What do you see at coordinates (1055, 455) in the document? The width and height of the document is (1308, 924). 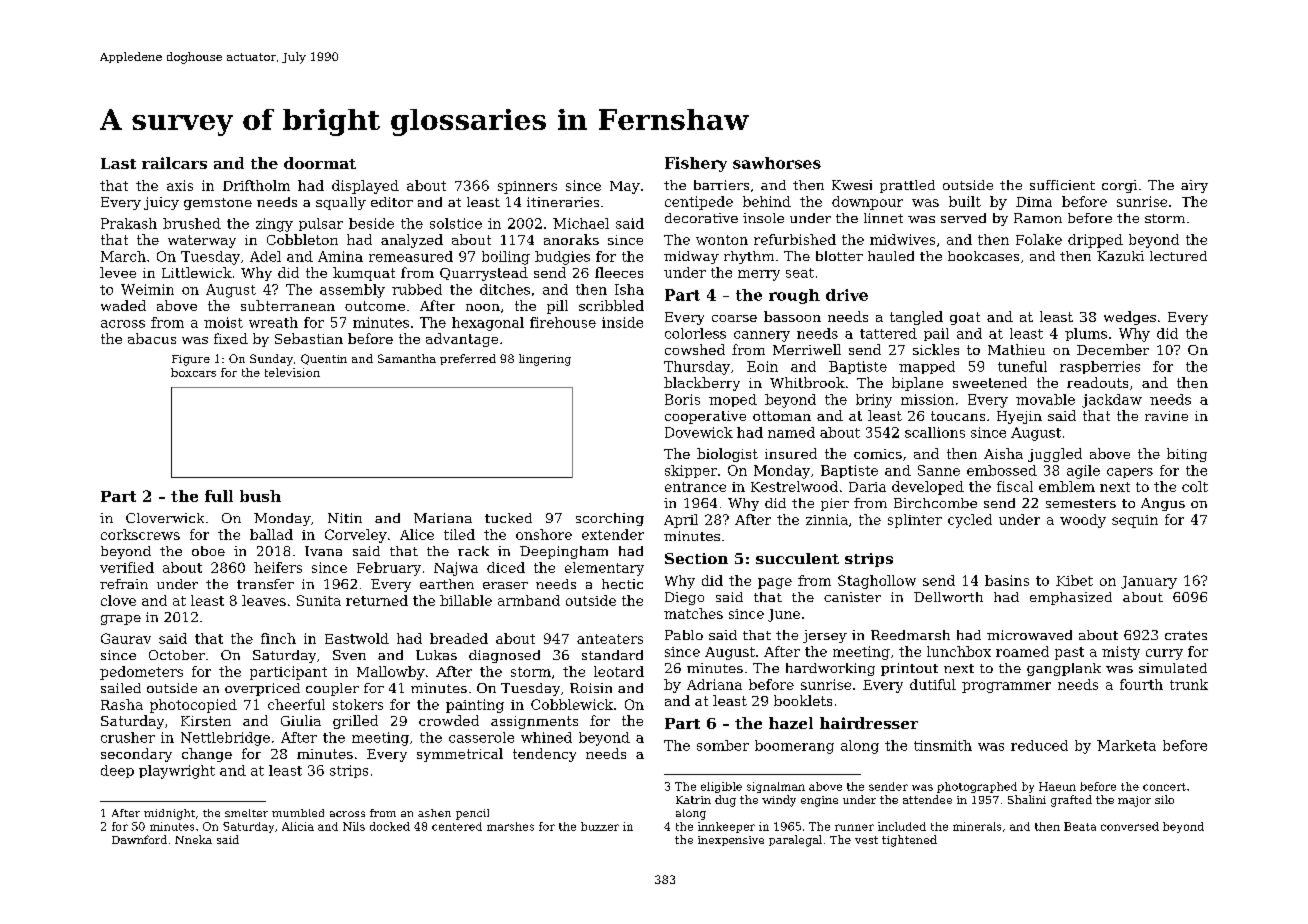 I see `juggled` at bounding box center [1055, 455].
